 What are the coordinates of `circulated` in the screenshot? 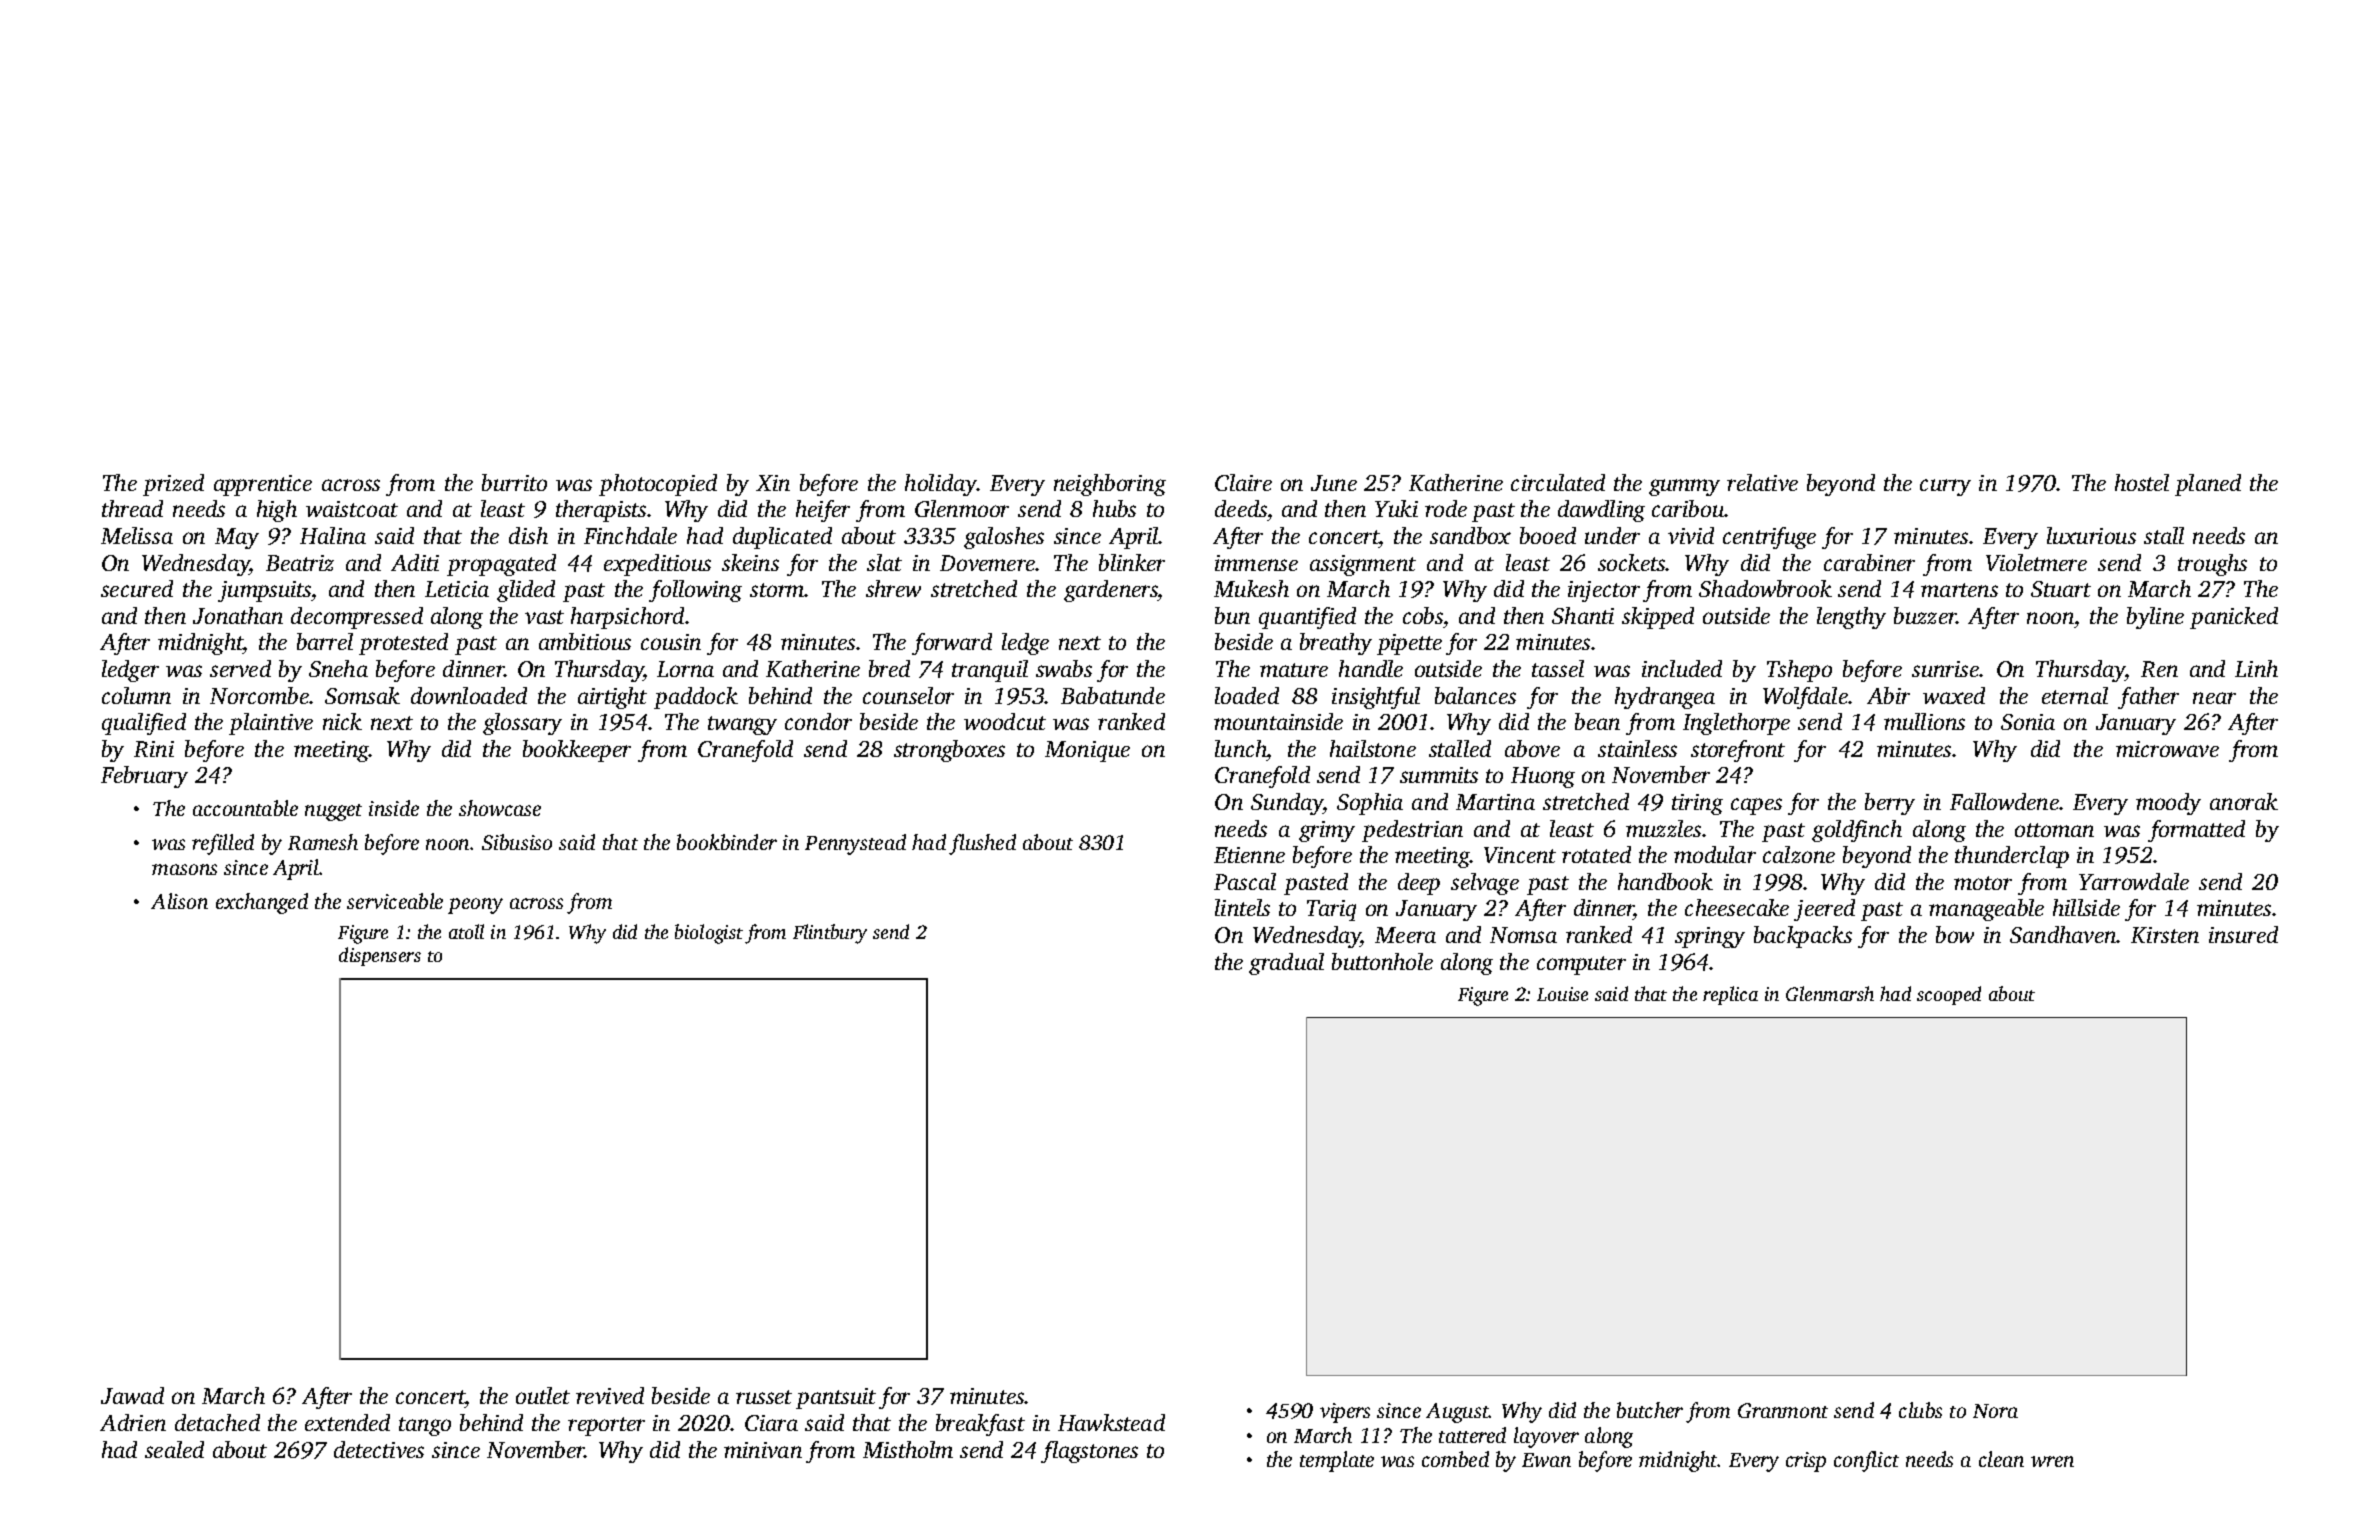 It's located at (1558, 482).
